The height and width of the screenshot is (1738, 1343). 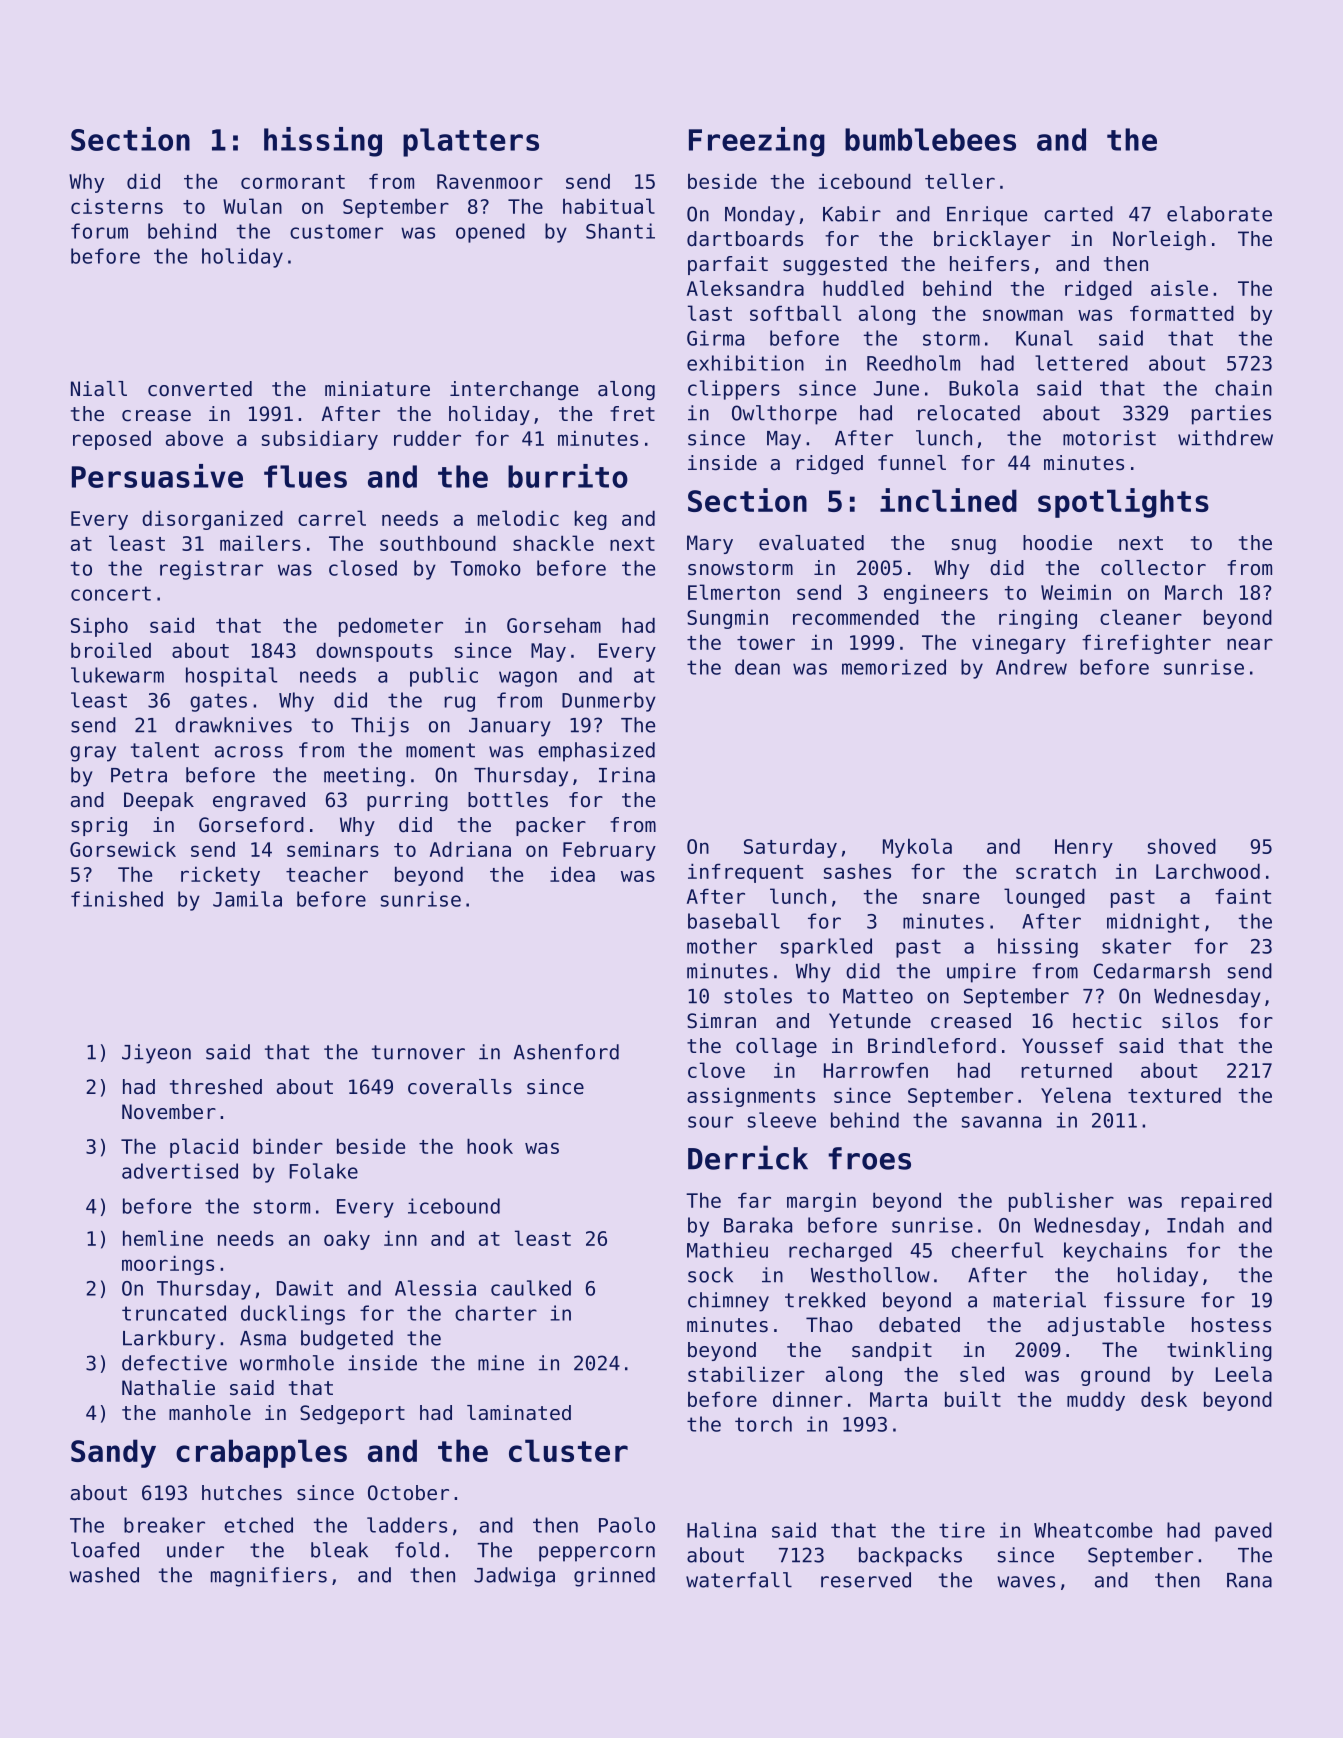 What do you see at coordinates (811, 543) in the screenshot?
I see `evaluated` at bounding box center [811, 543].
